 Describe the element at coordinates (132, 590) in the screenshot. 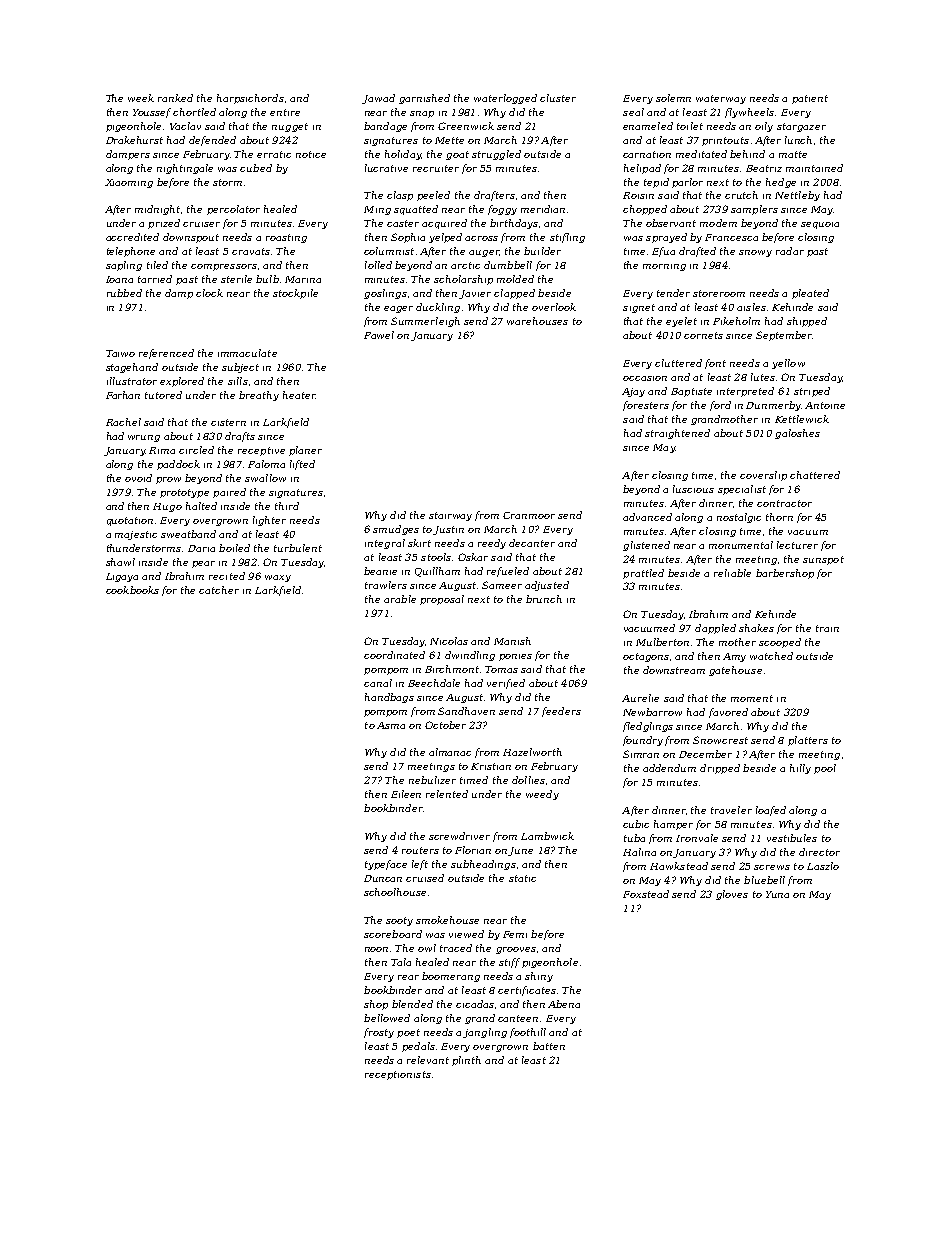

I see `cookbooks` at that location.
